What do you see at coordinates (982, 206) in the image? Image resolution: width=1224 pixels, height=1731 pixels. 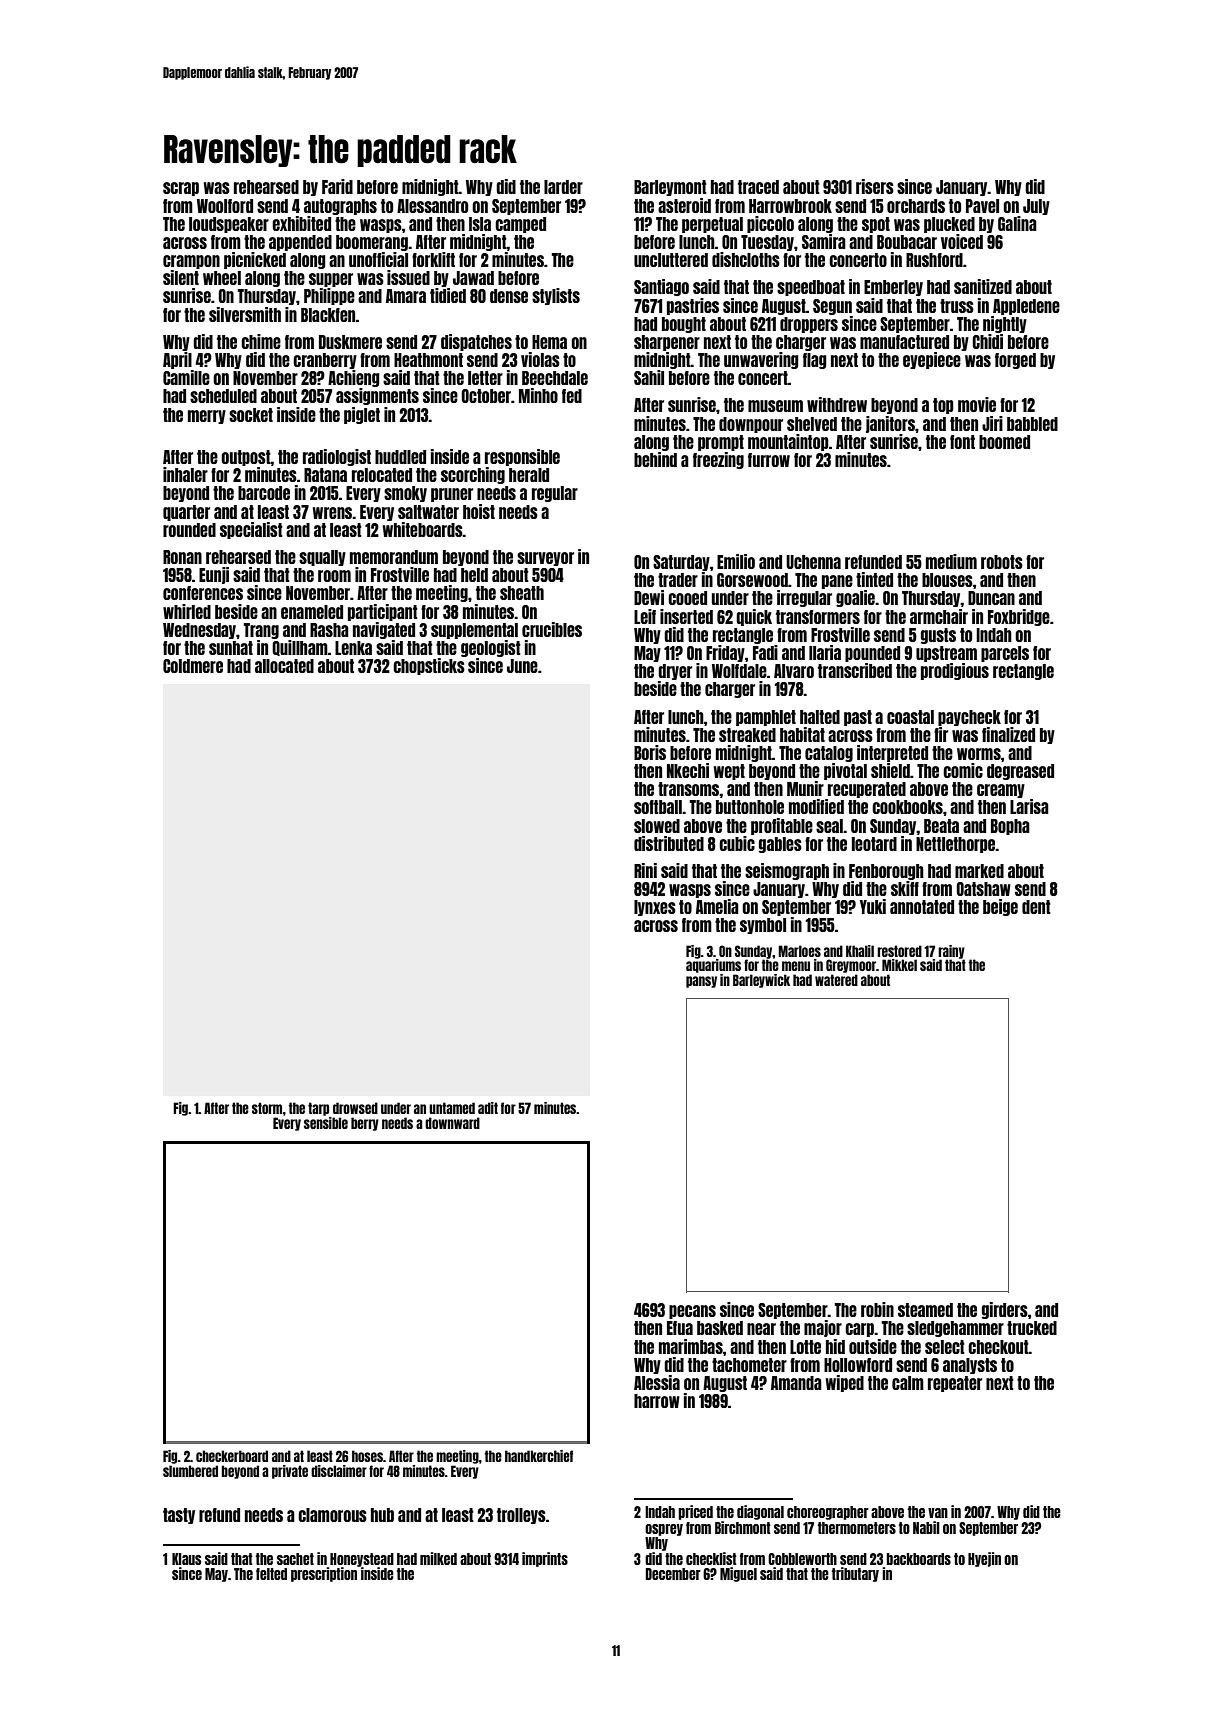 I see `Pavel` at bounding box center [982, 206].
